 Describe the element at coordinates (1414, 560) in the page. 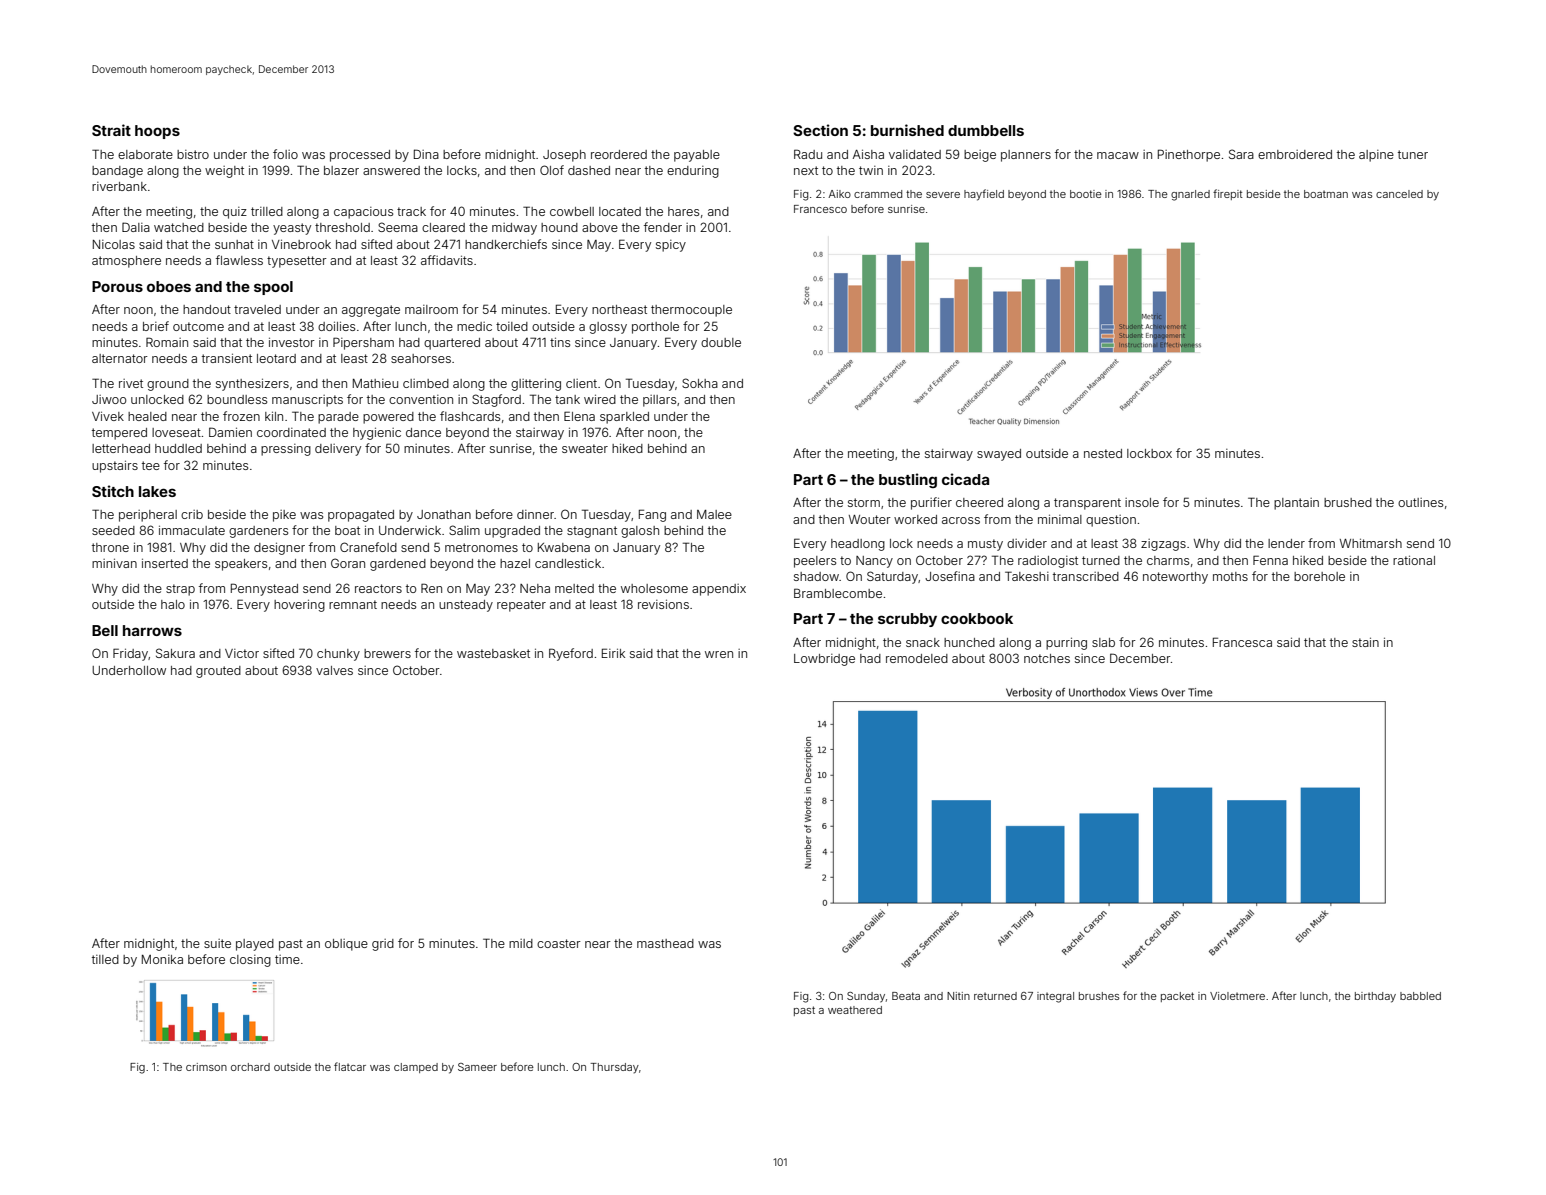

I see `rational` at that location.
